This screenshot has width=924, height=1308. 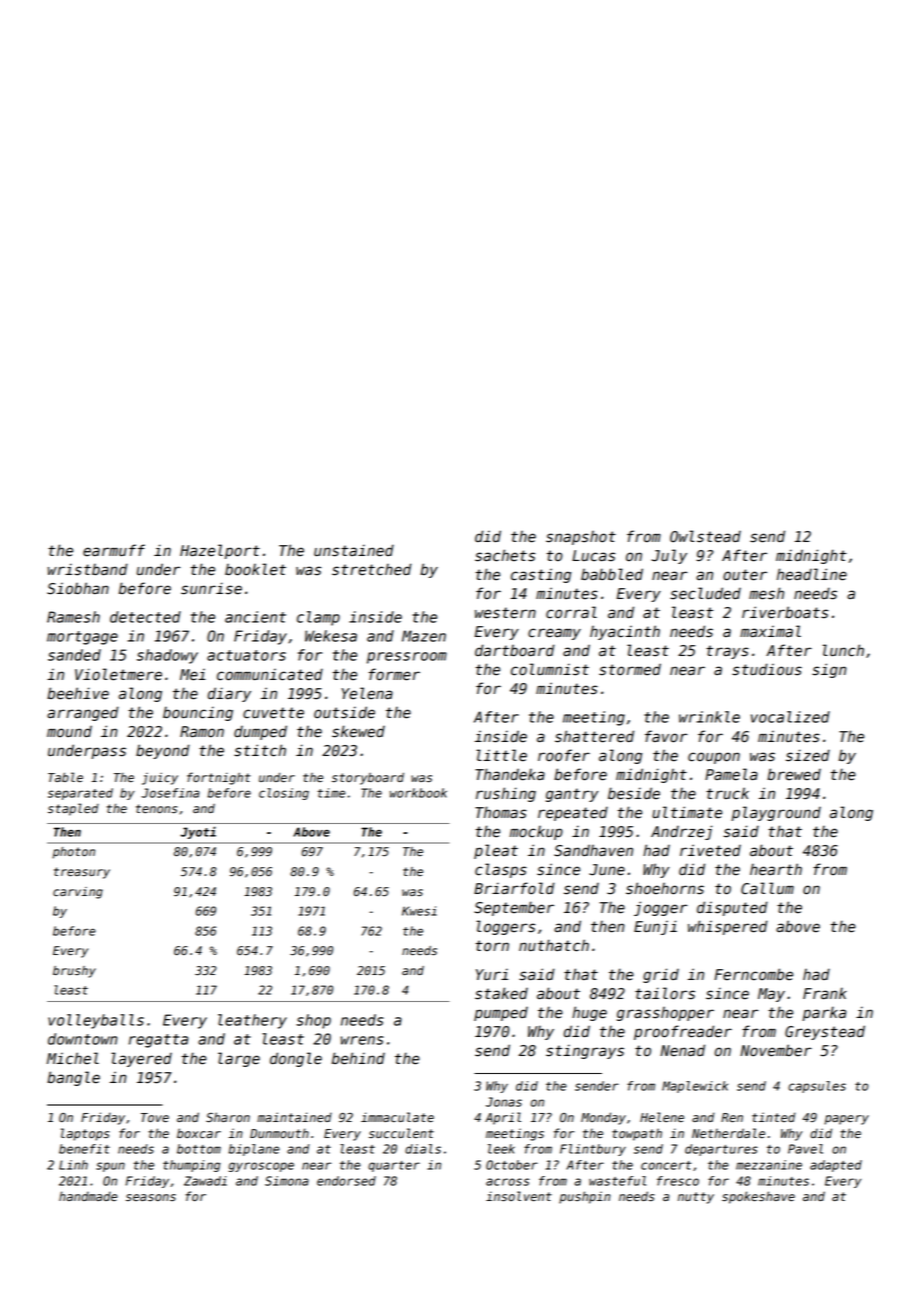 What do you see at coordinates (88, 1196) in the screenshot?
I see `handmade` at bounding box center [88, 1196].
